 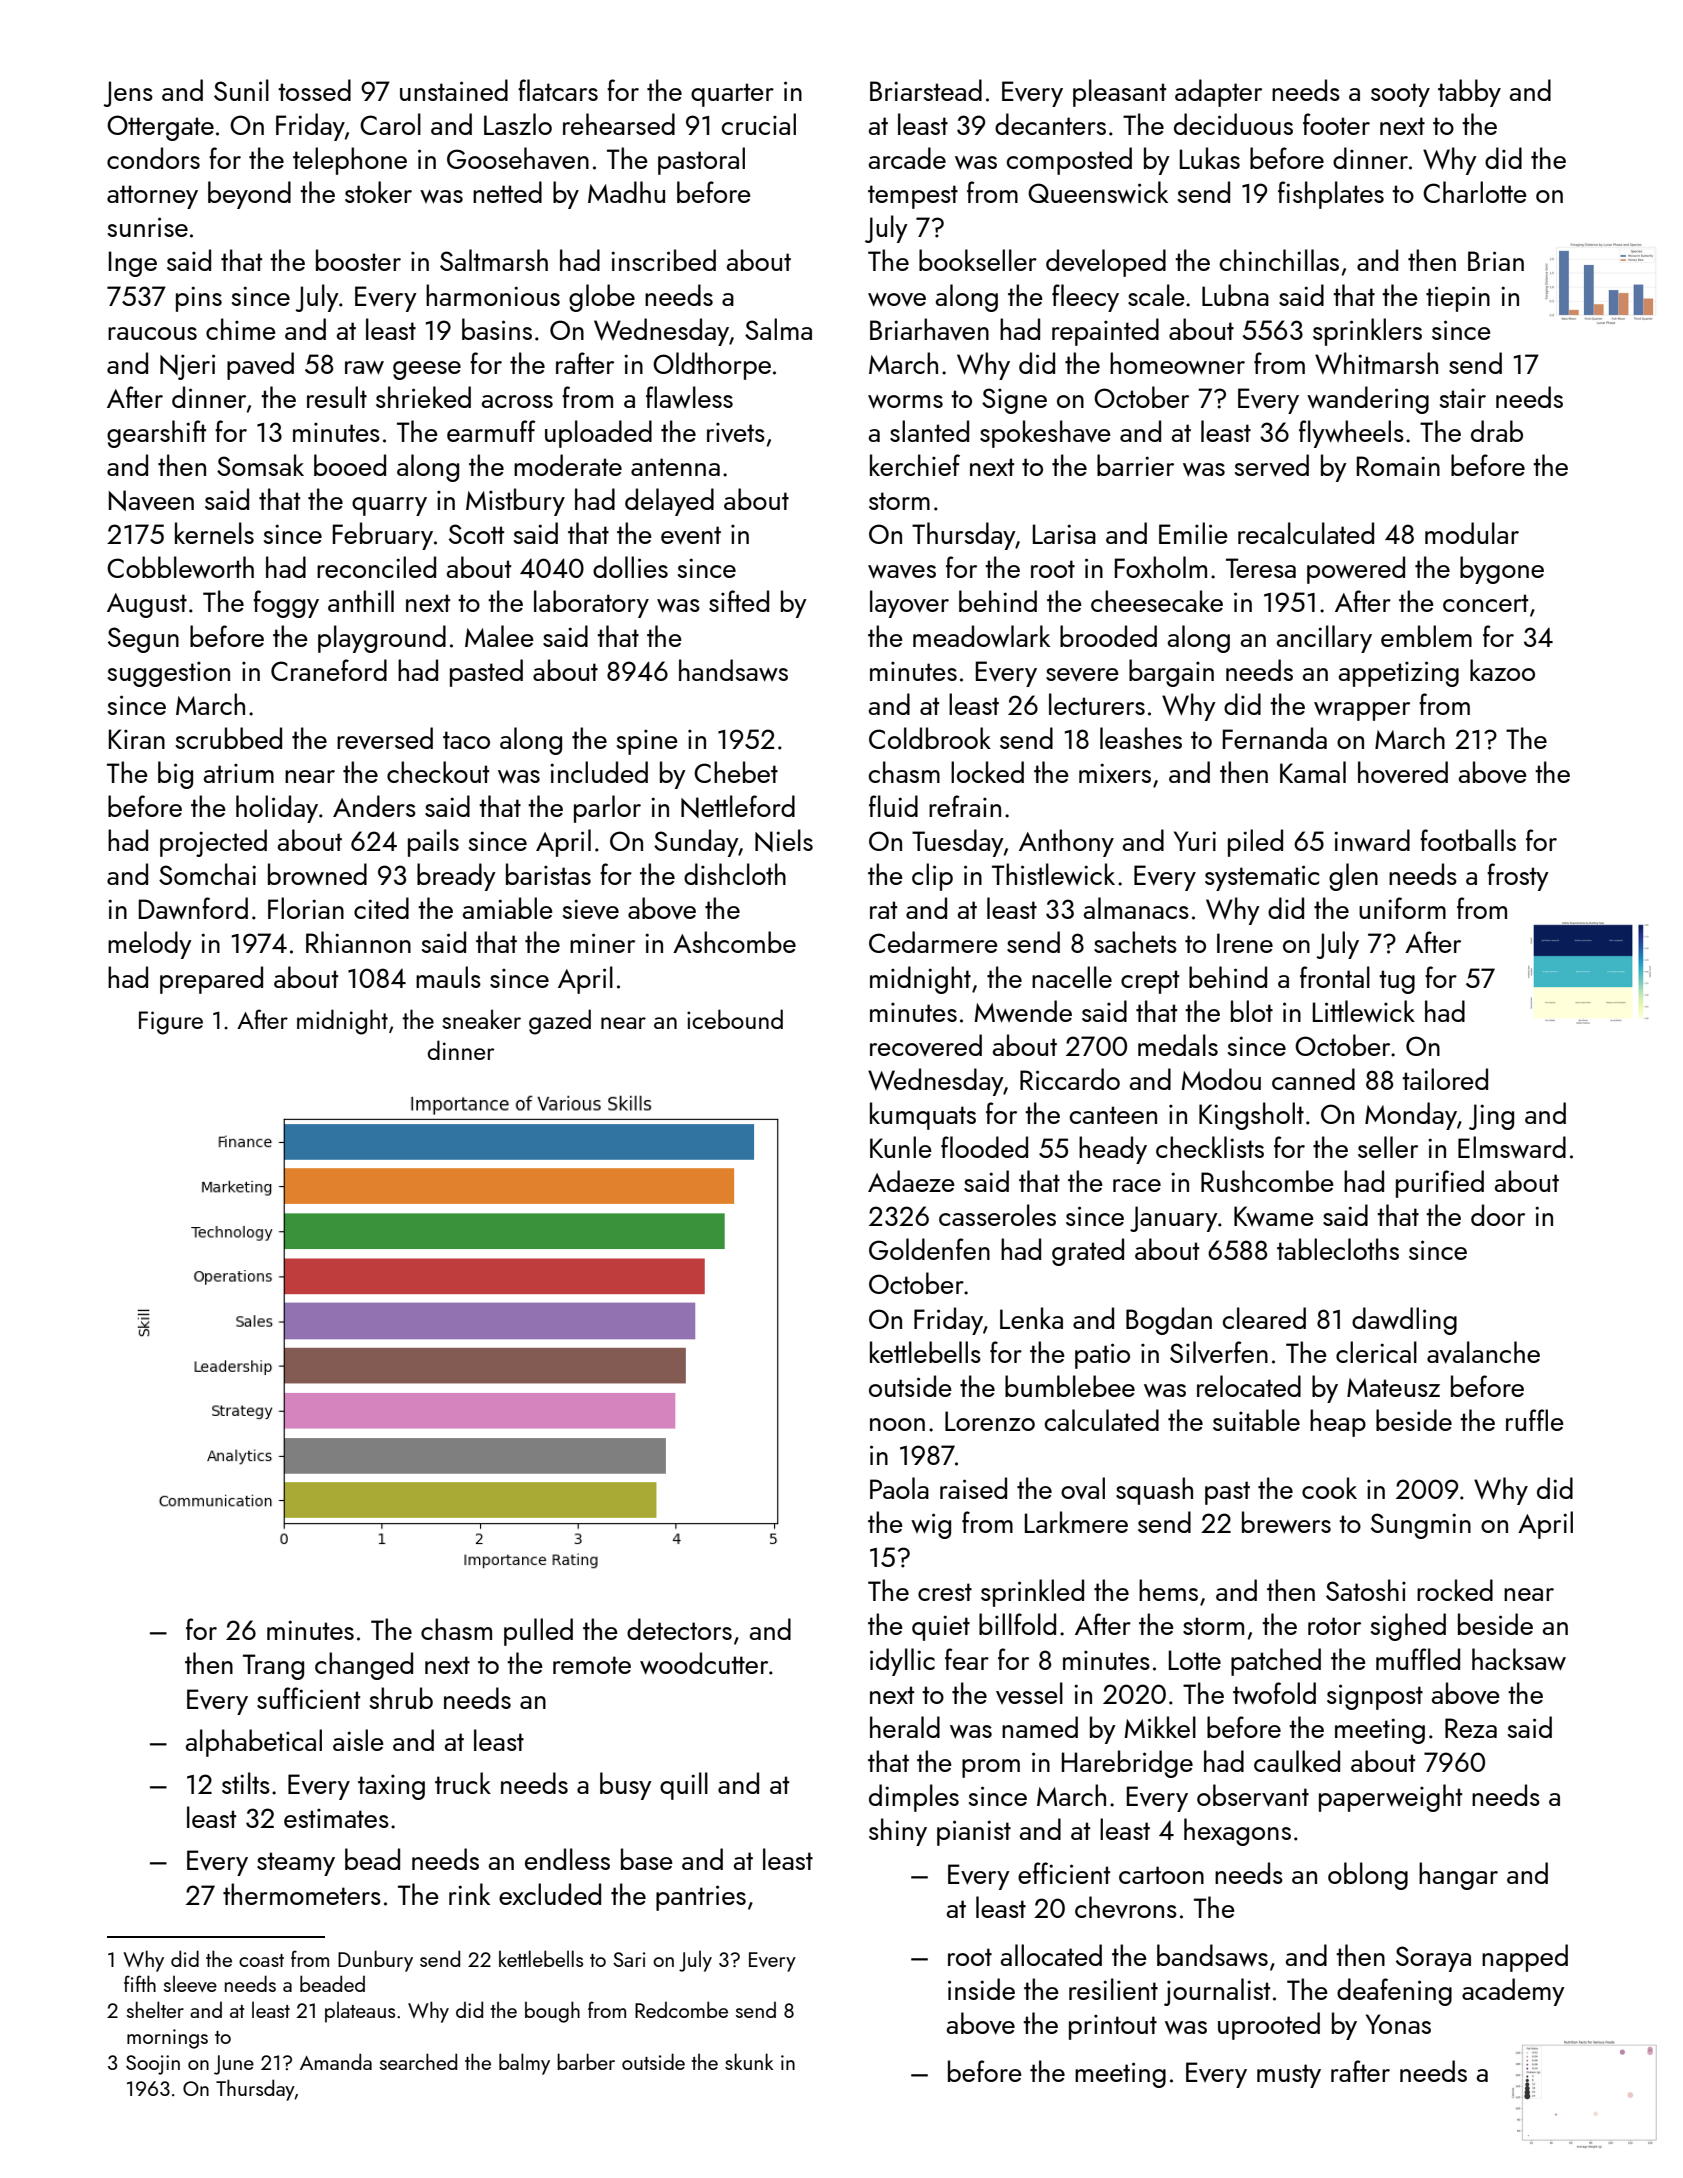 I want to click on Trang, so click(x=273, y=1667).
